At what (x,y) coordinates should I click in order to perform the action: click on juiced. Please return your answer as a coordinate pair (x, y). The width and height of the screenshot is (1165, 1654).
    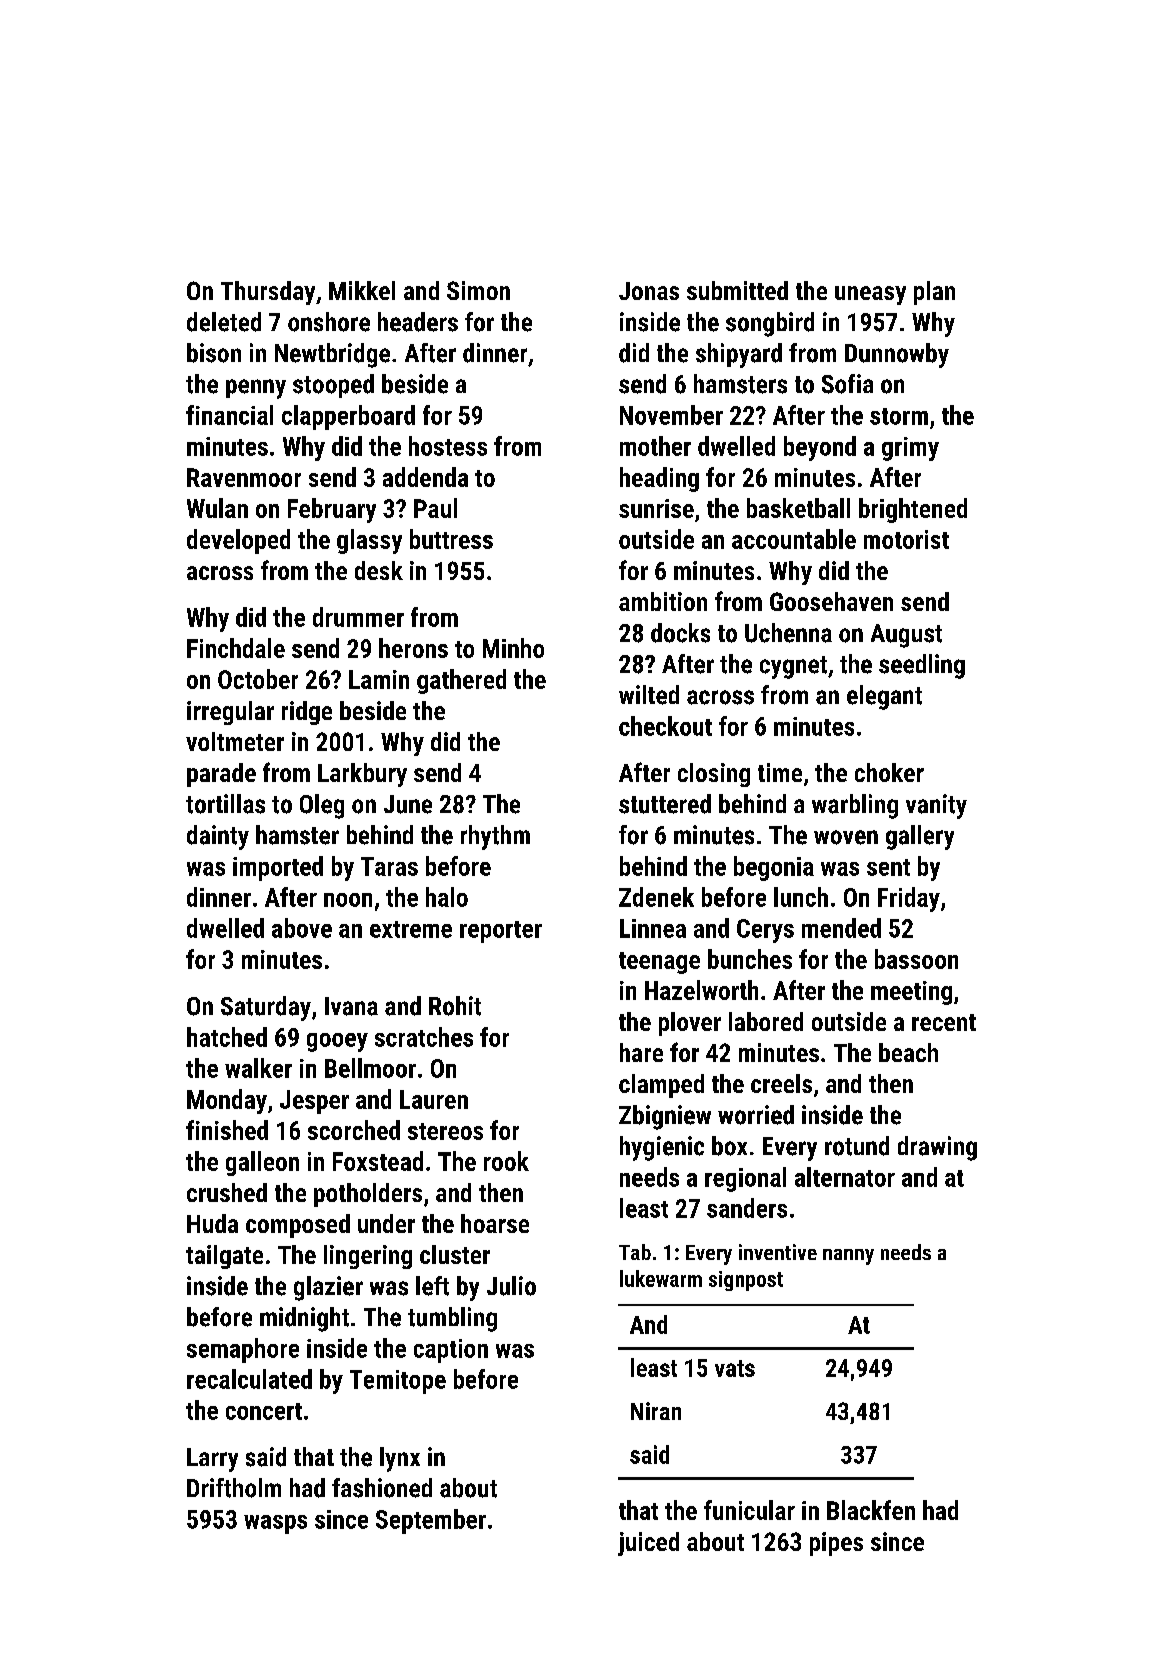
    Looking at the image, I should click on (648, 1544).
